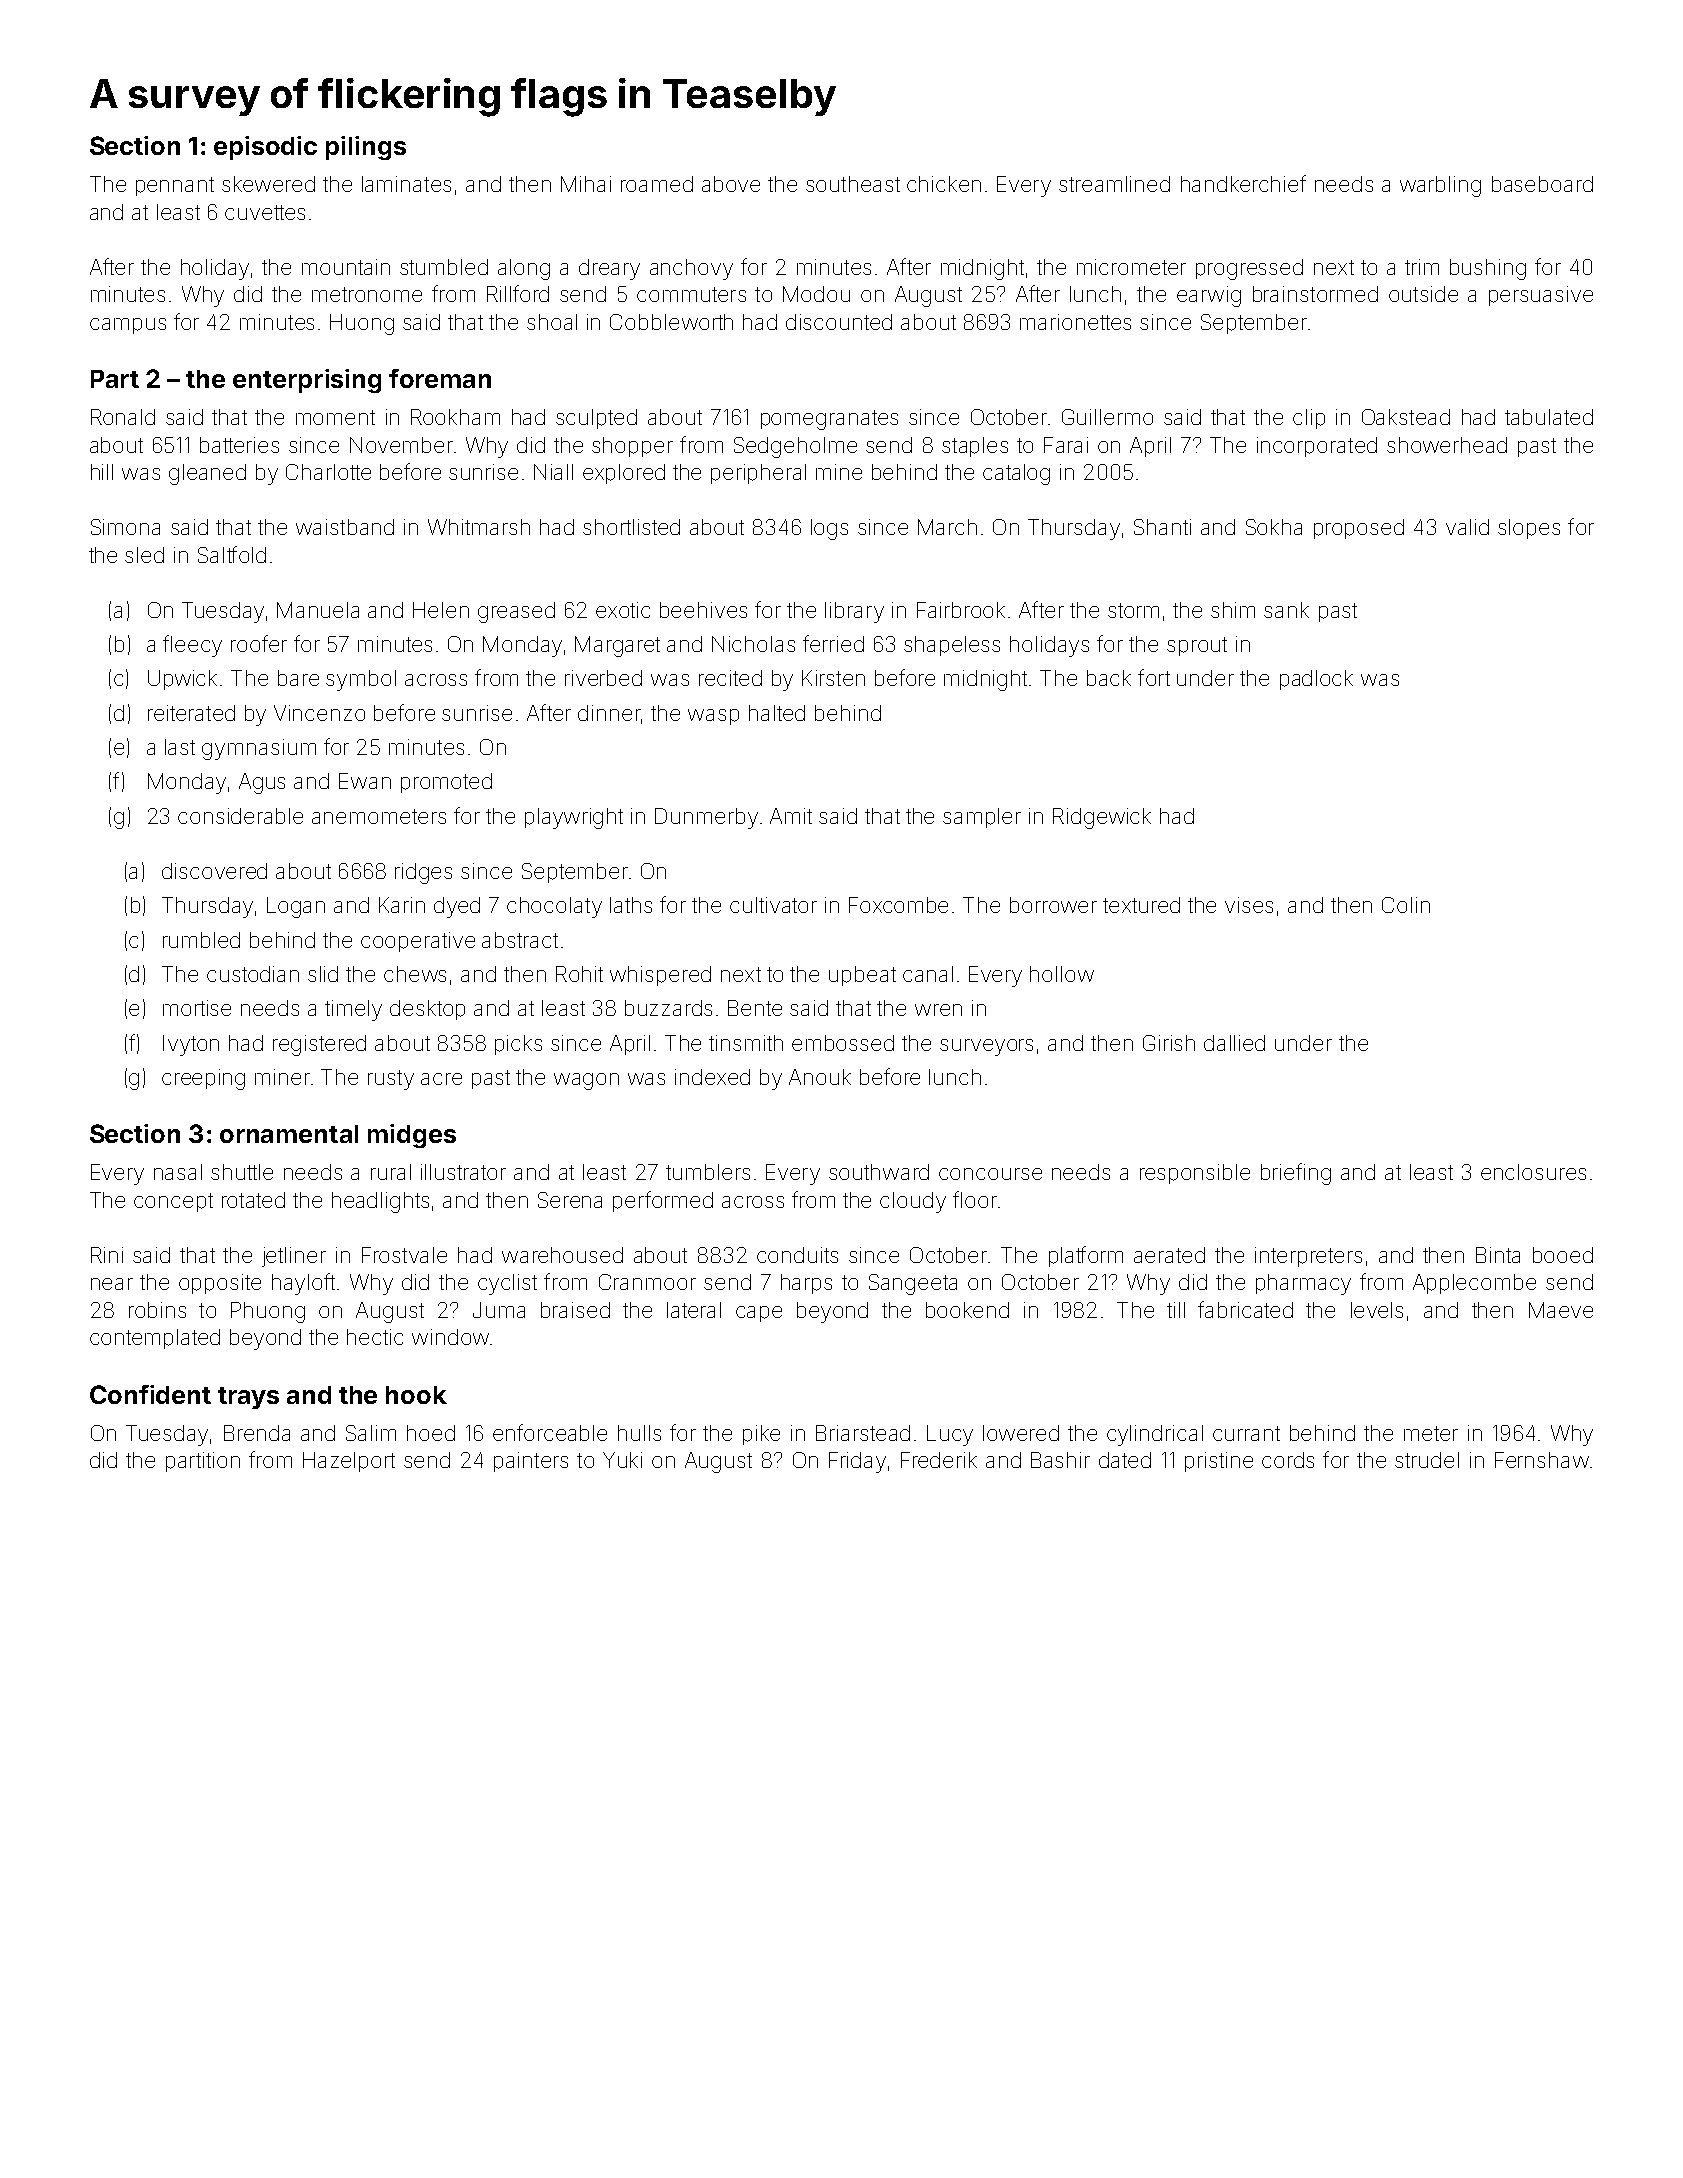 The image size is (1683, 2178). Describe the element at coordinates (795, 447) in the page. I see `Sedgeholme` at that location.
